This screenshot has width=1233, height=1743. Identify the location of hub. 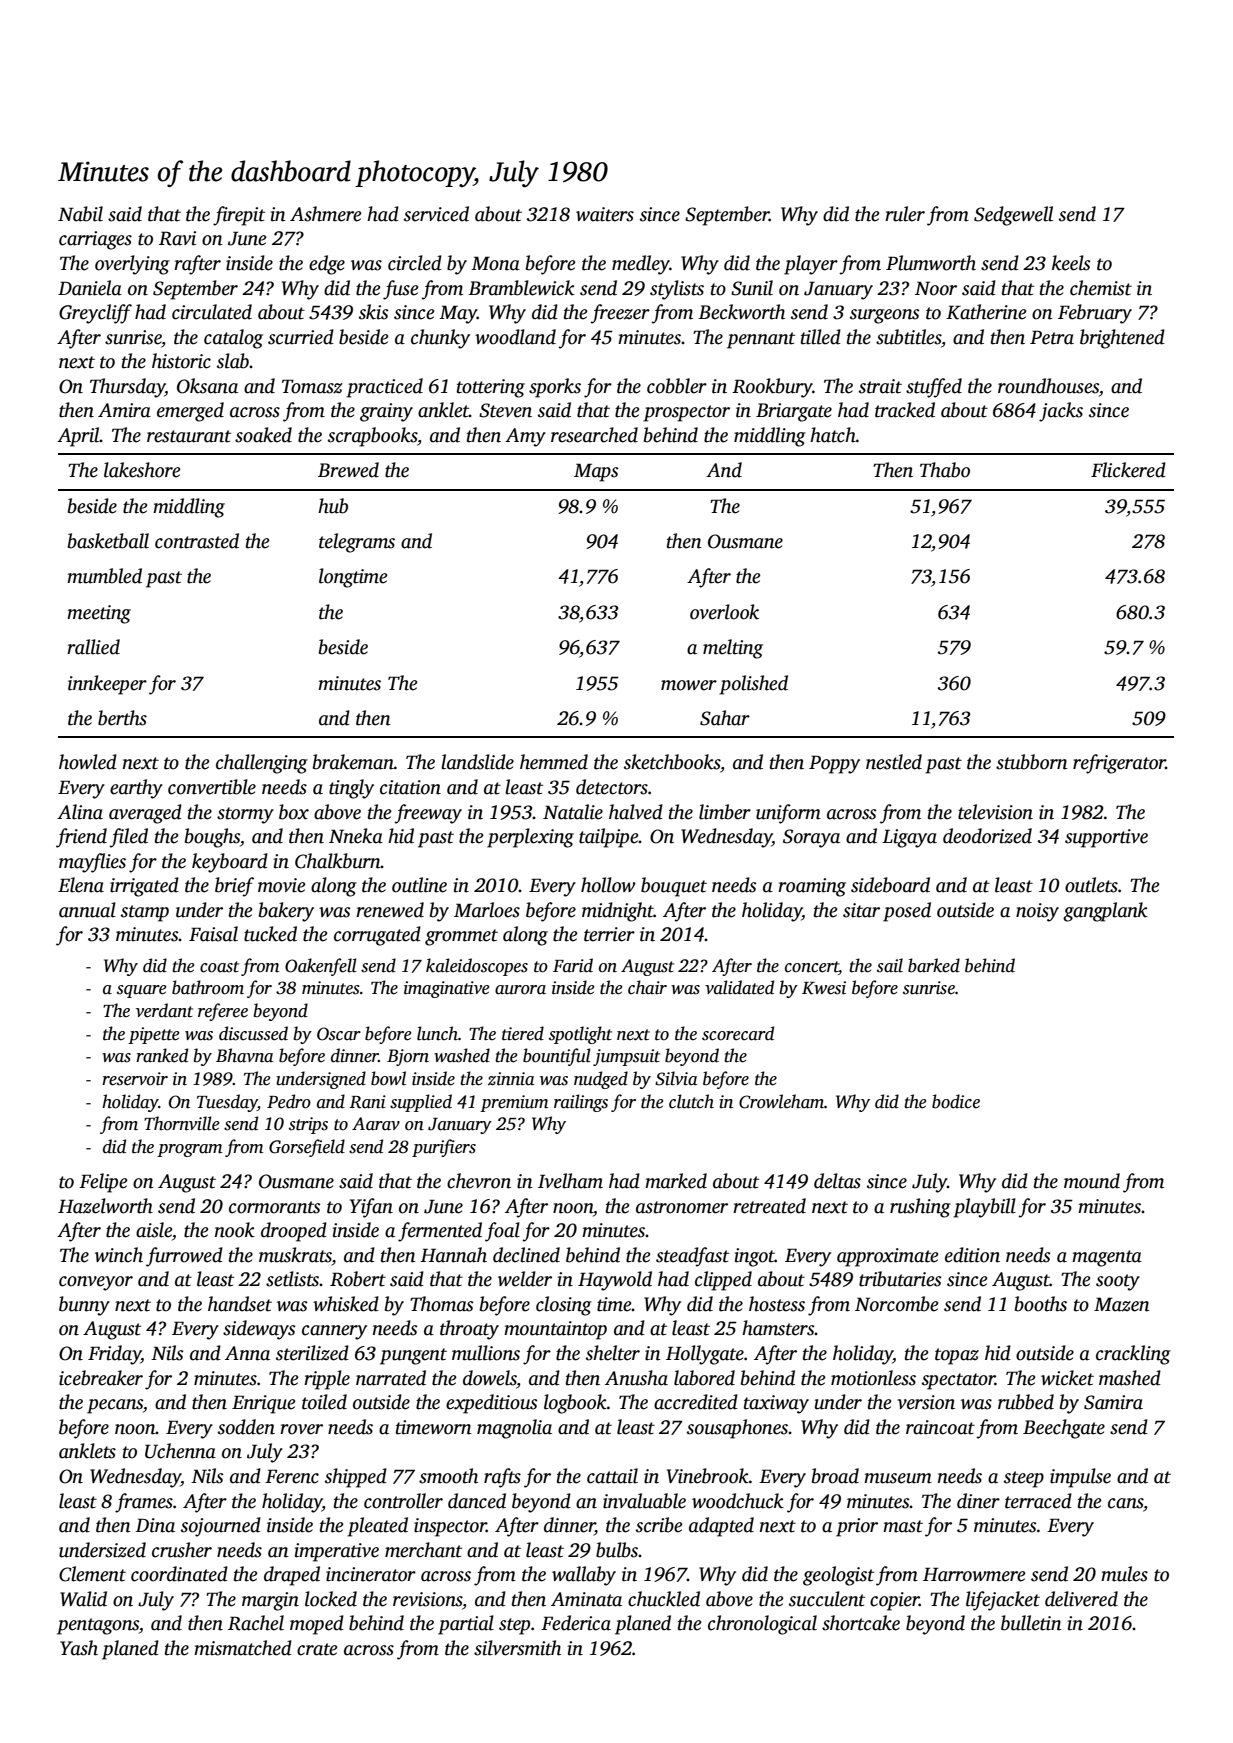
(333, 506).
